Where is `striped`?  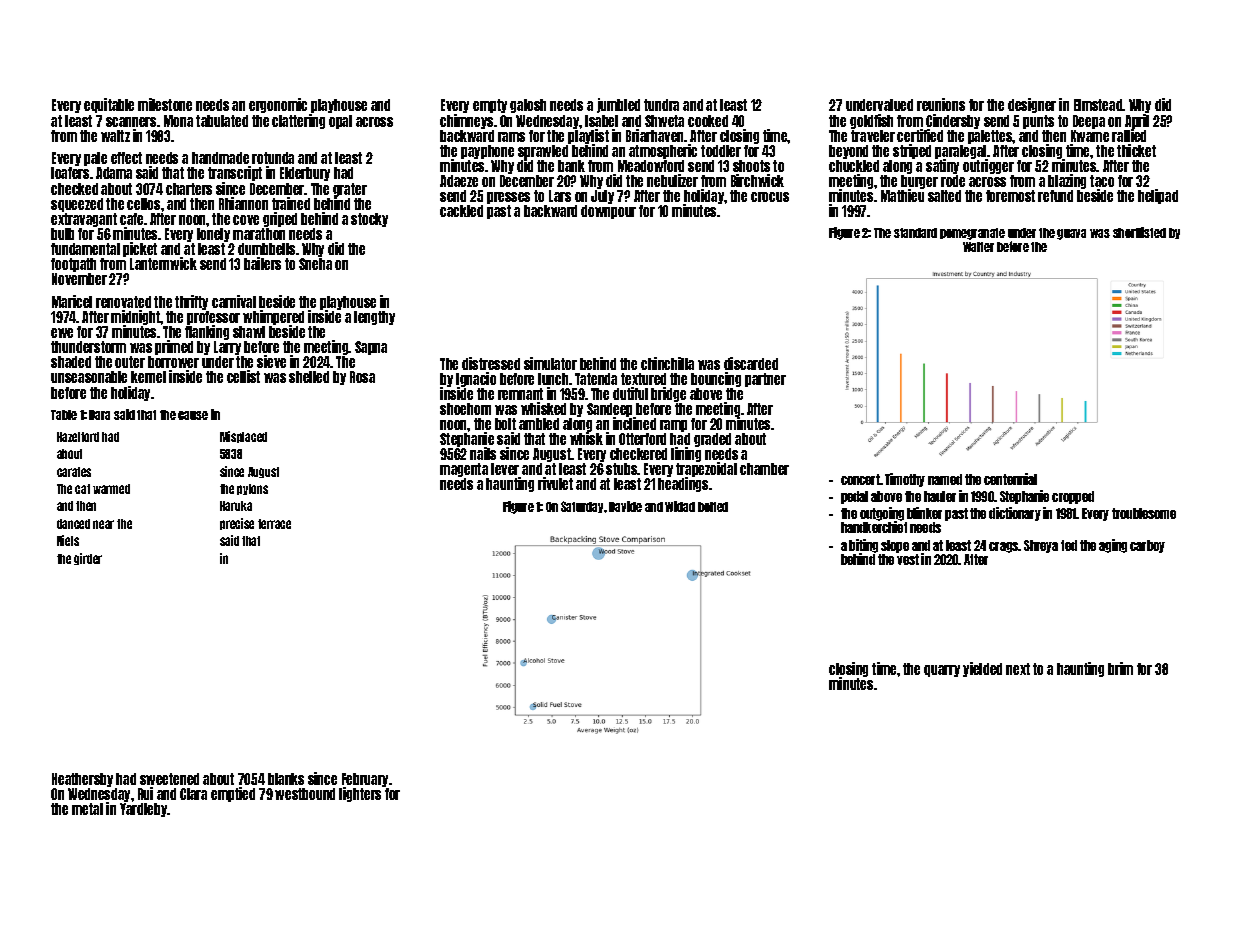 striped is located at coordinates (912, 151).
